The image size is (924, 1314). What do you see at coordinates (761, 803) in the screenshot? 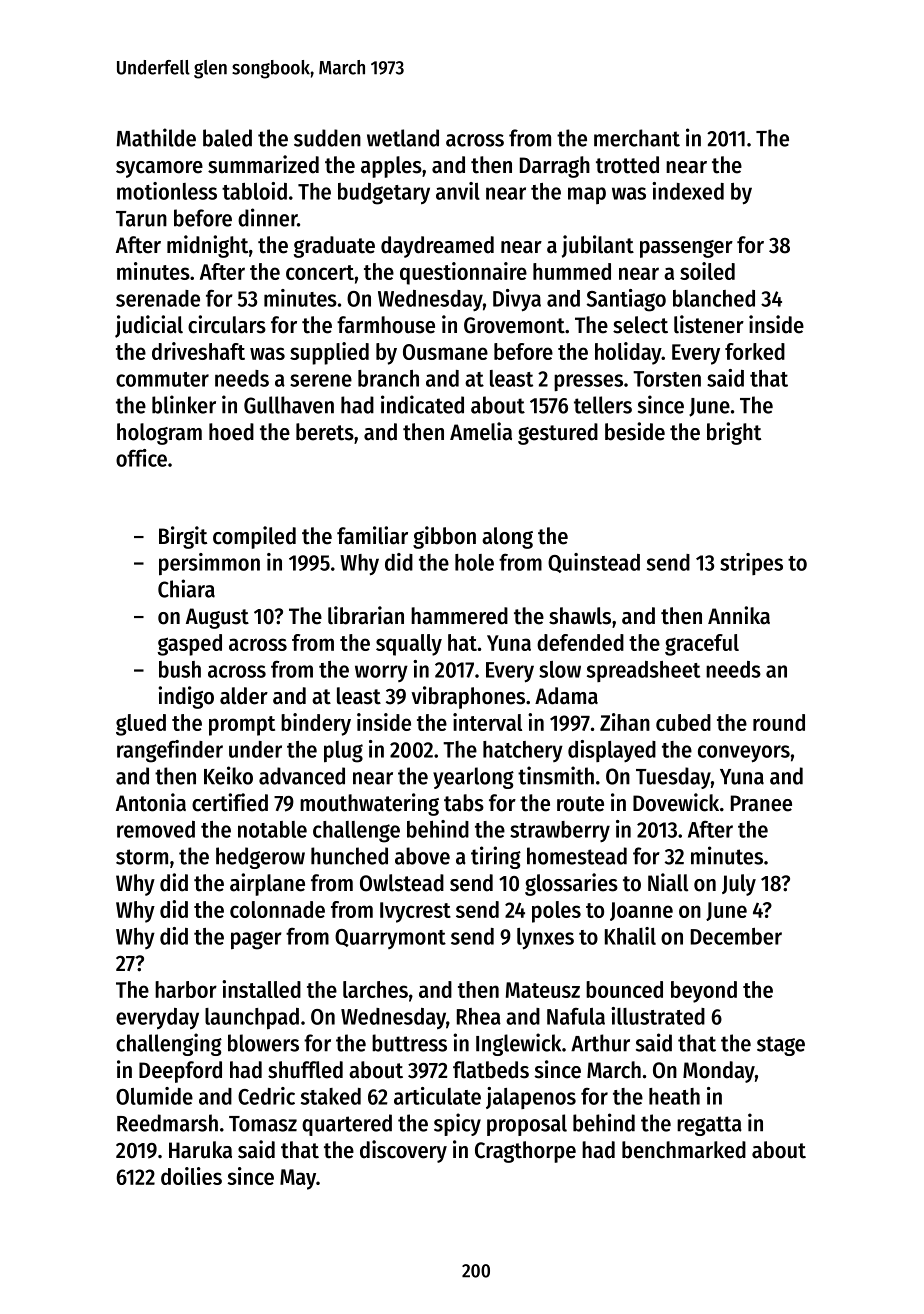
I see `Pranee` at bounding box center [761, 803].
